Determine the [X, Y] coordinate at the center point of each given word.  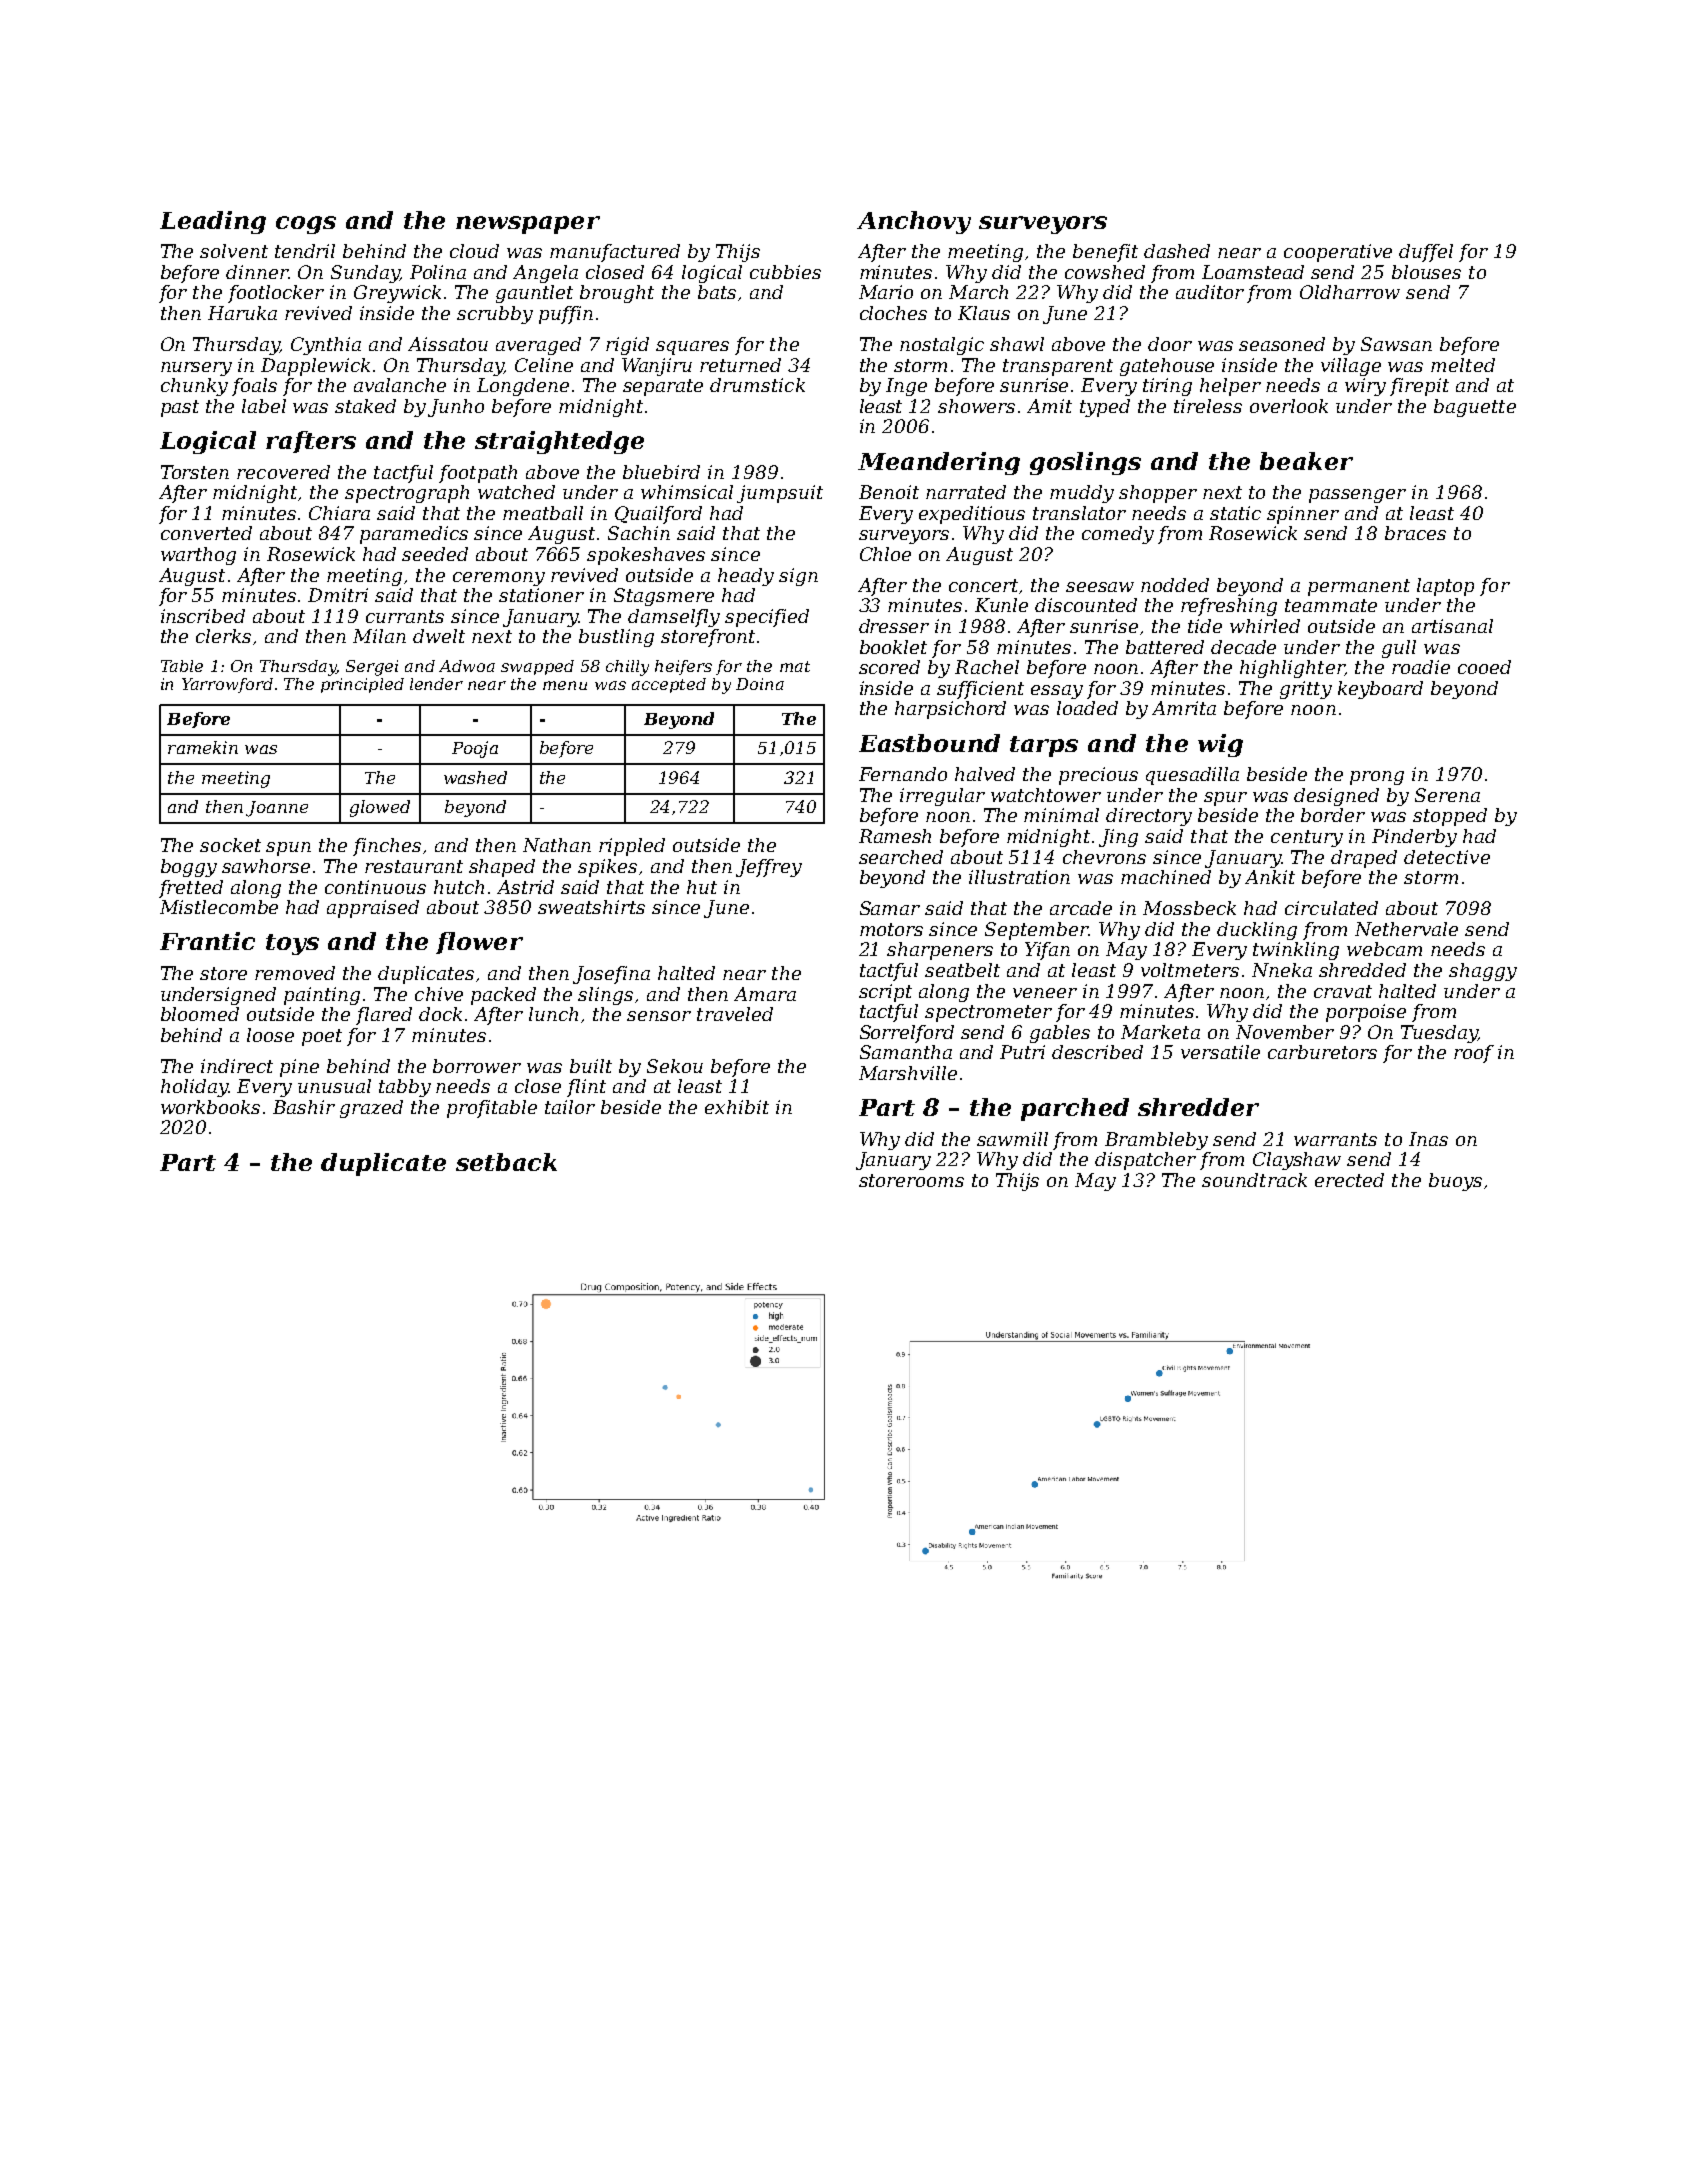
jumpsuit [780, 494]
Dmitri [338, 595]
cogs [306, 225]
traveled [735, 1014]
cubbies [785, 272]
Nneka [1282, 970]
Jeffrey [769, 868]
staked [365, 406]
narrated [966, 492]
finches [387, 847]
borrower [477, 1066]
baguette [1475, 408]
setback [506, 1162]
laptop [1445, 587]
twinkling [1296, 951]
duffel [1426, 253]
